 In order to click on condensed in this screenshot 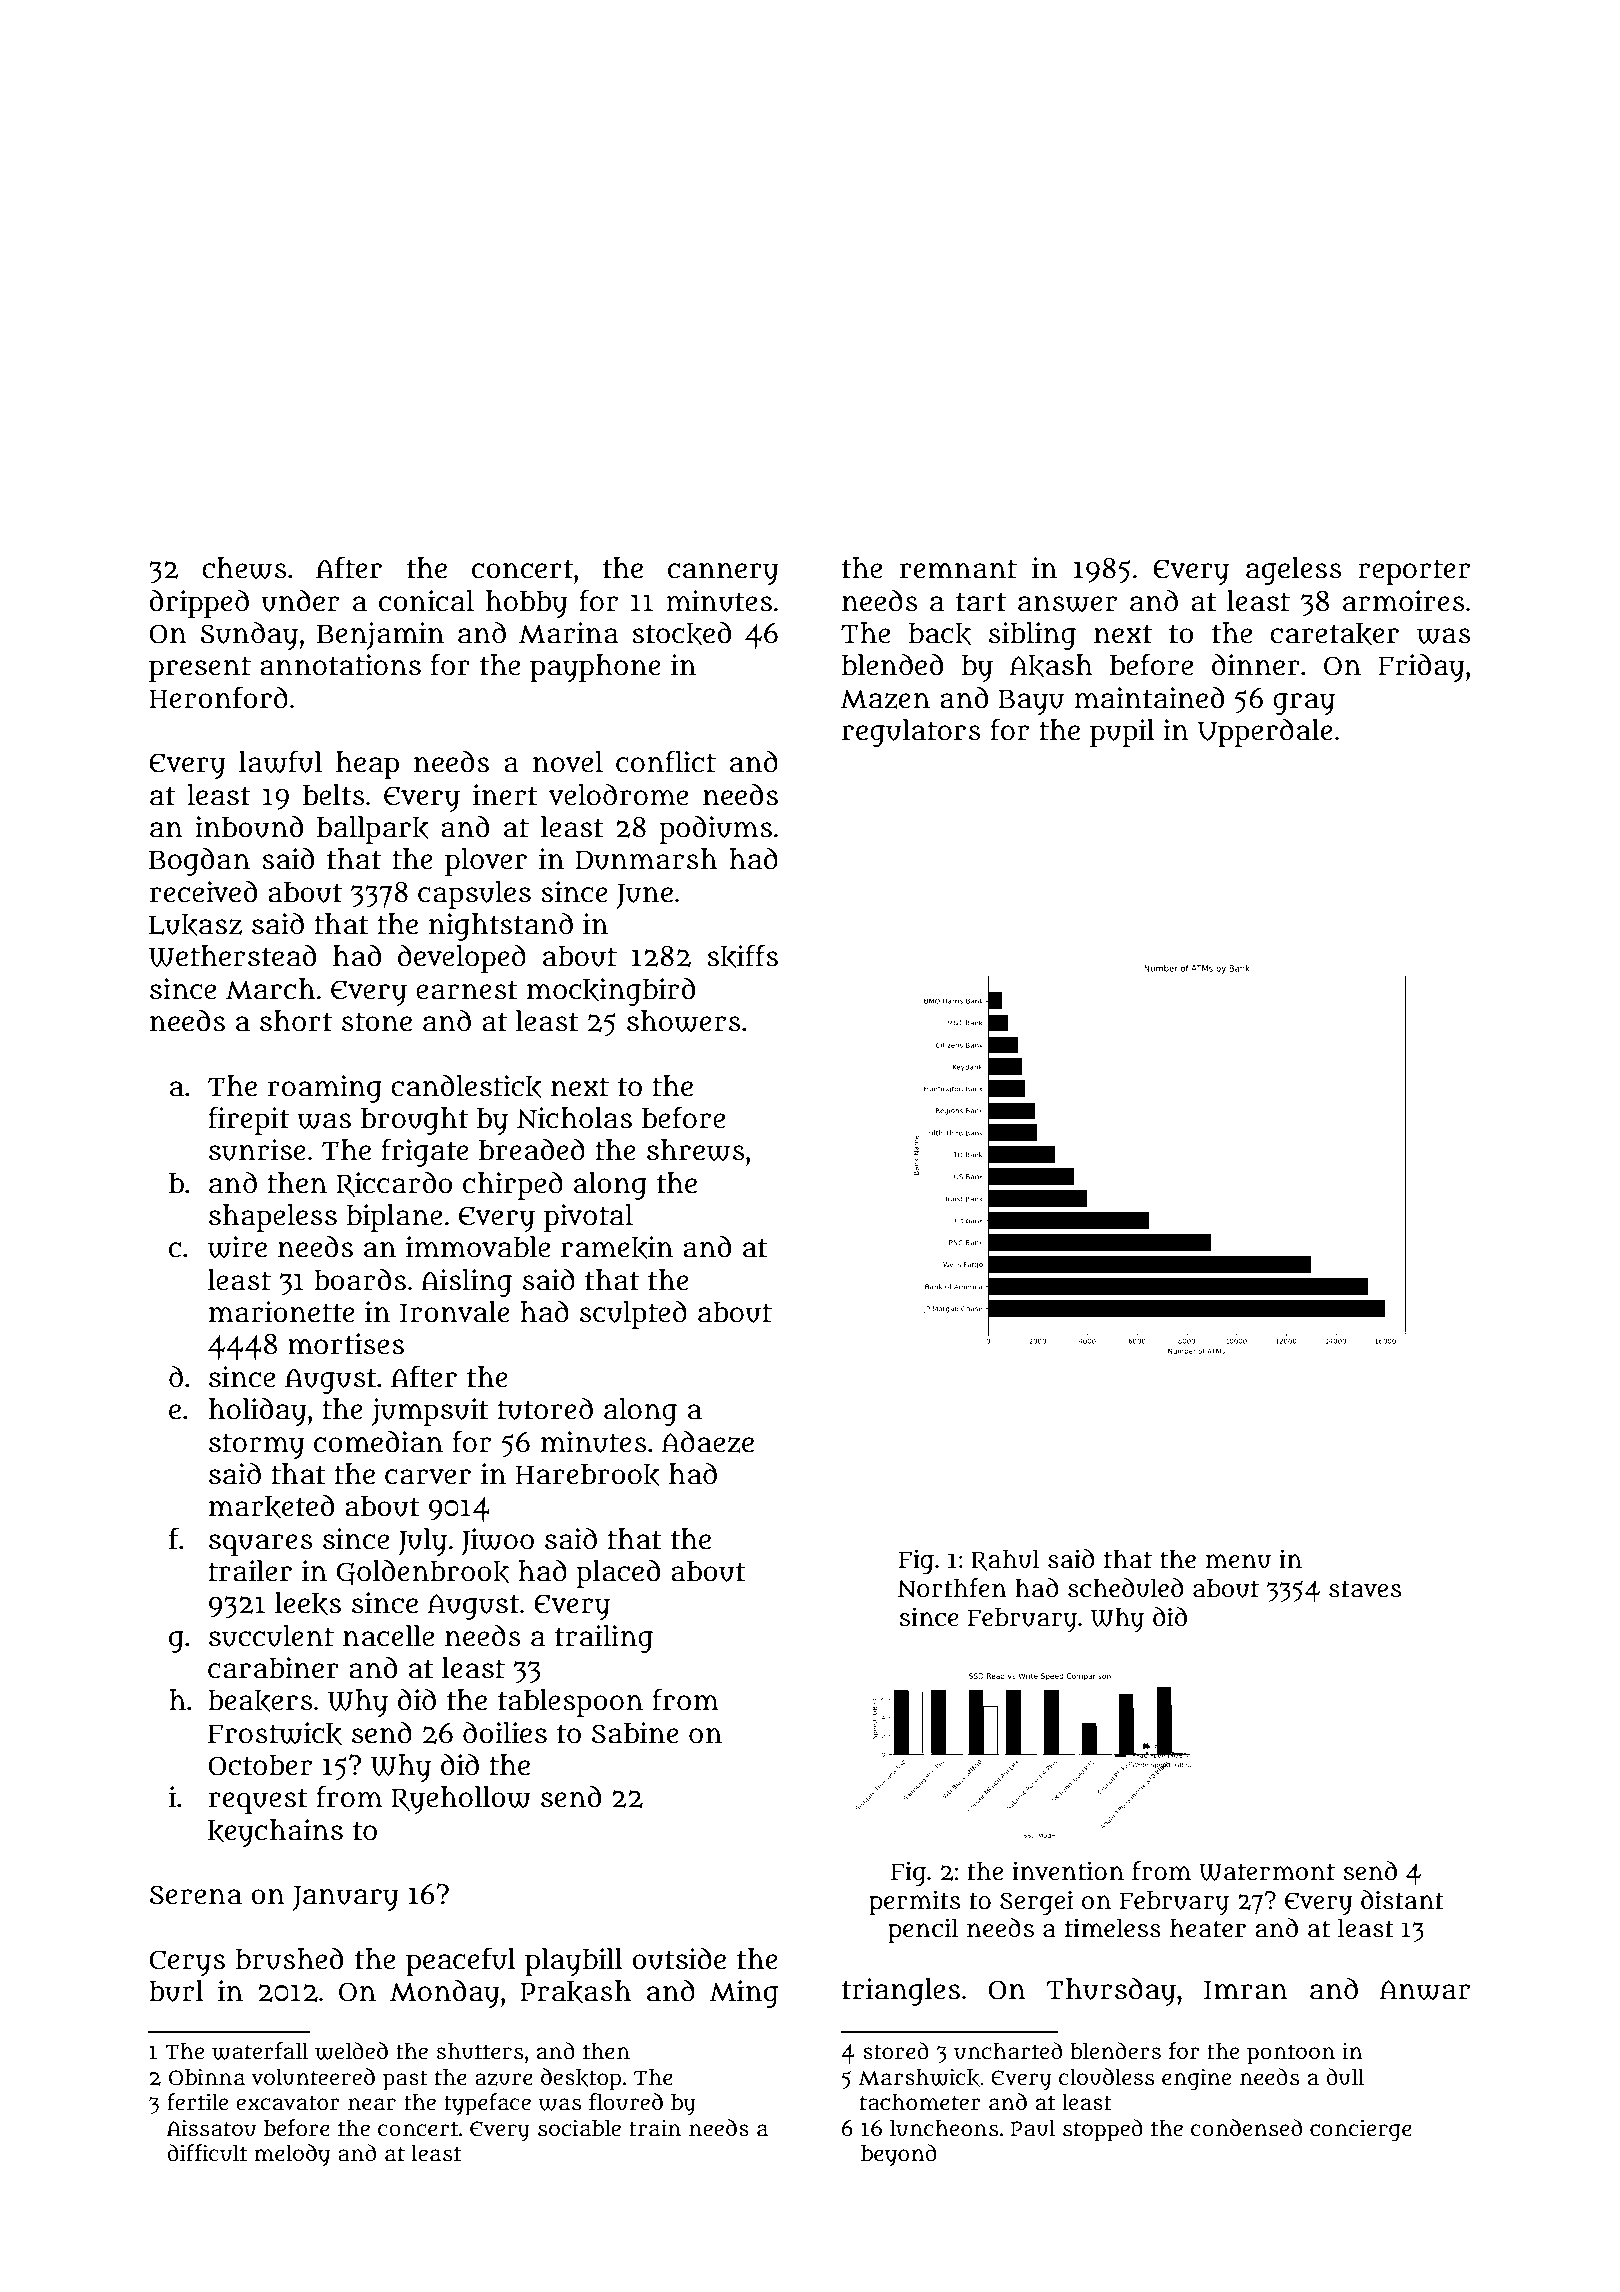, I will do `click(1246, 2128)`.
